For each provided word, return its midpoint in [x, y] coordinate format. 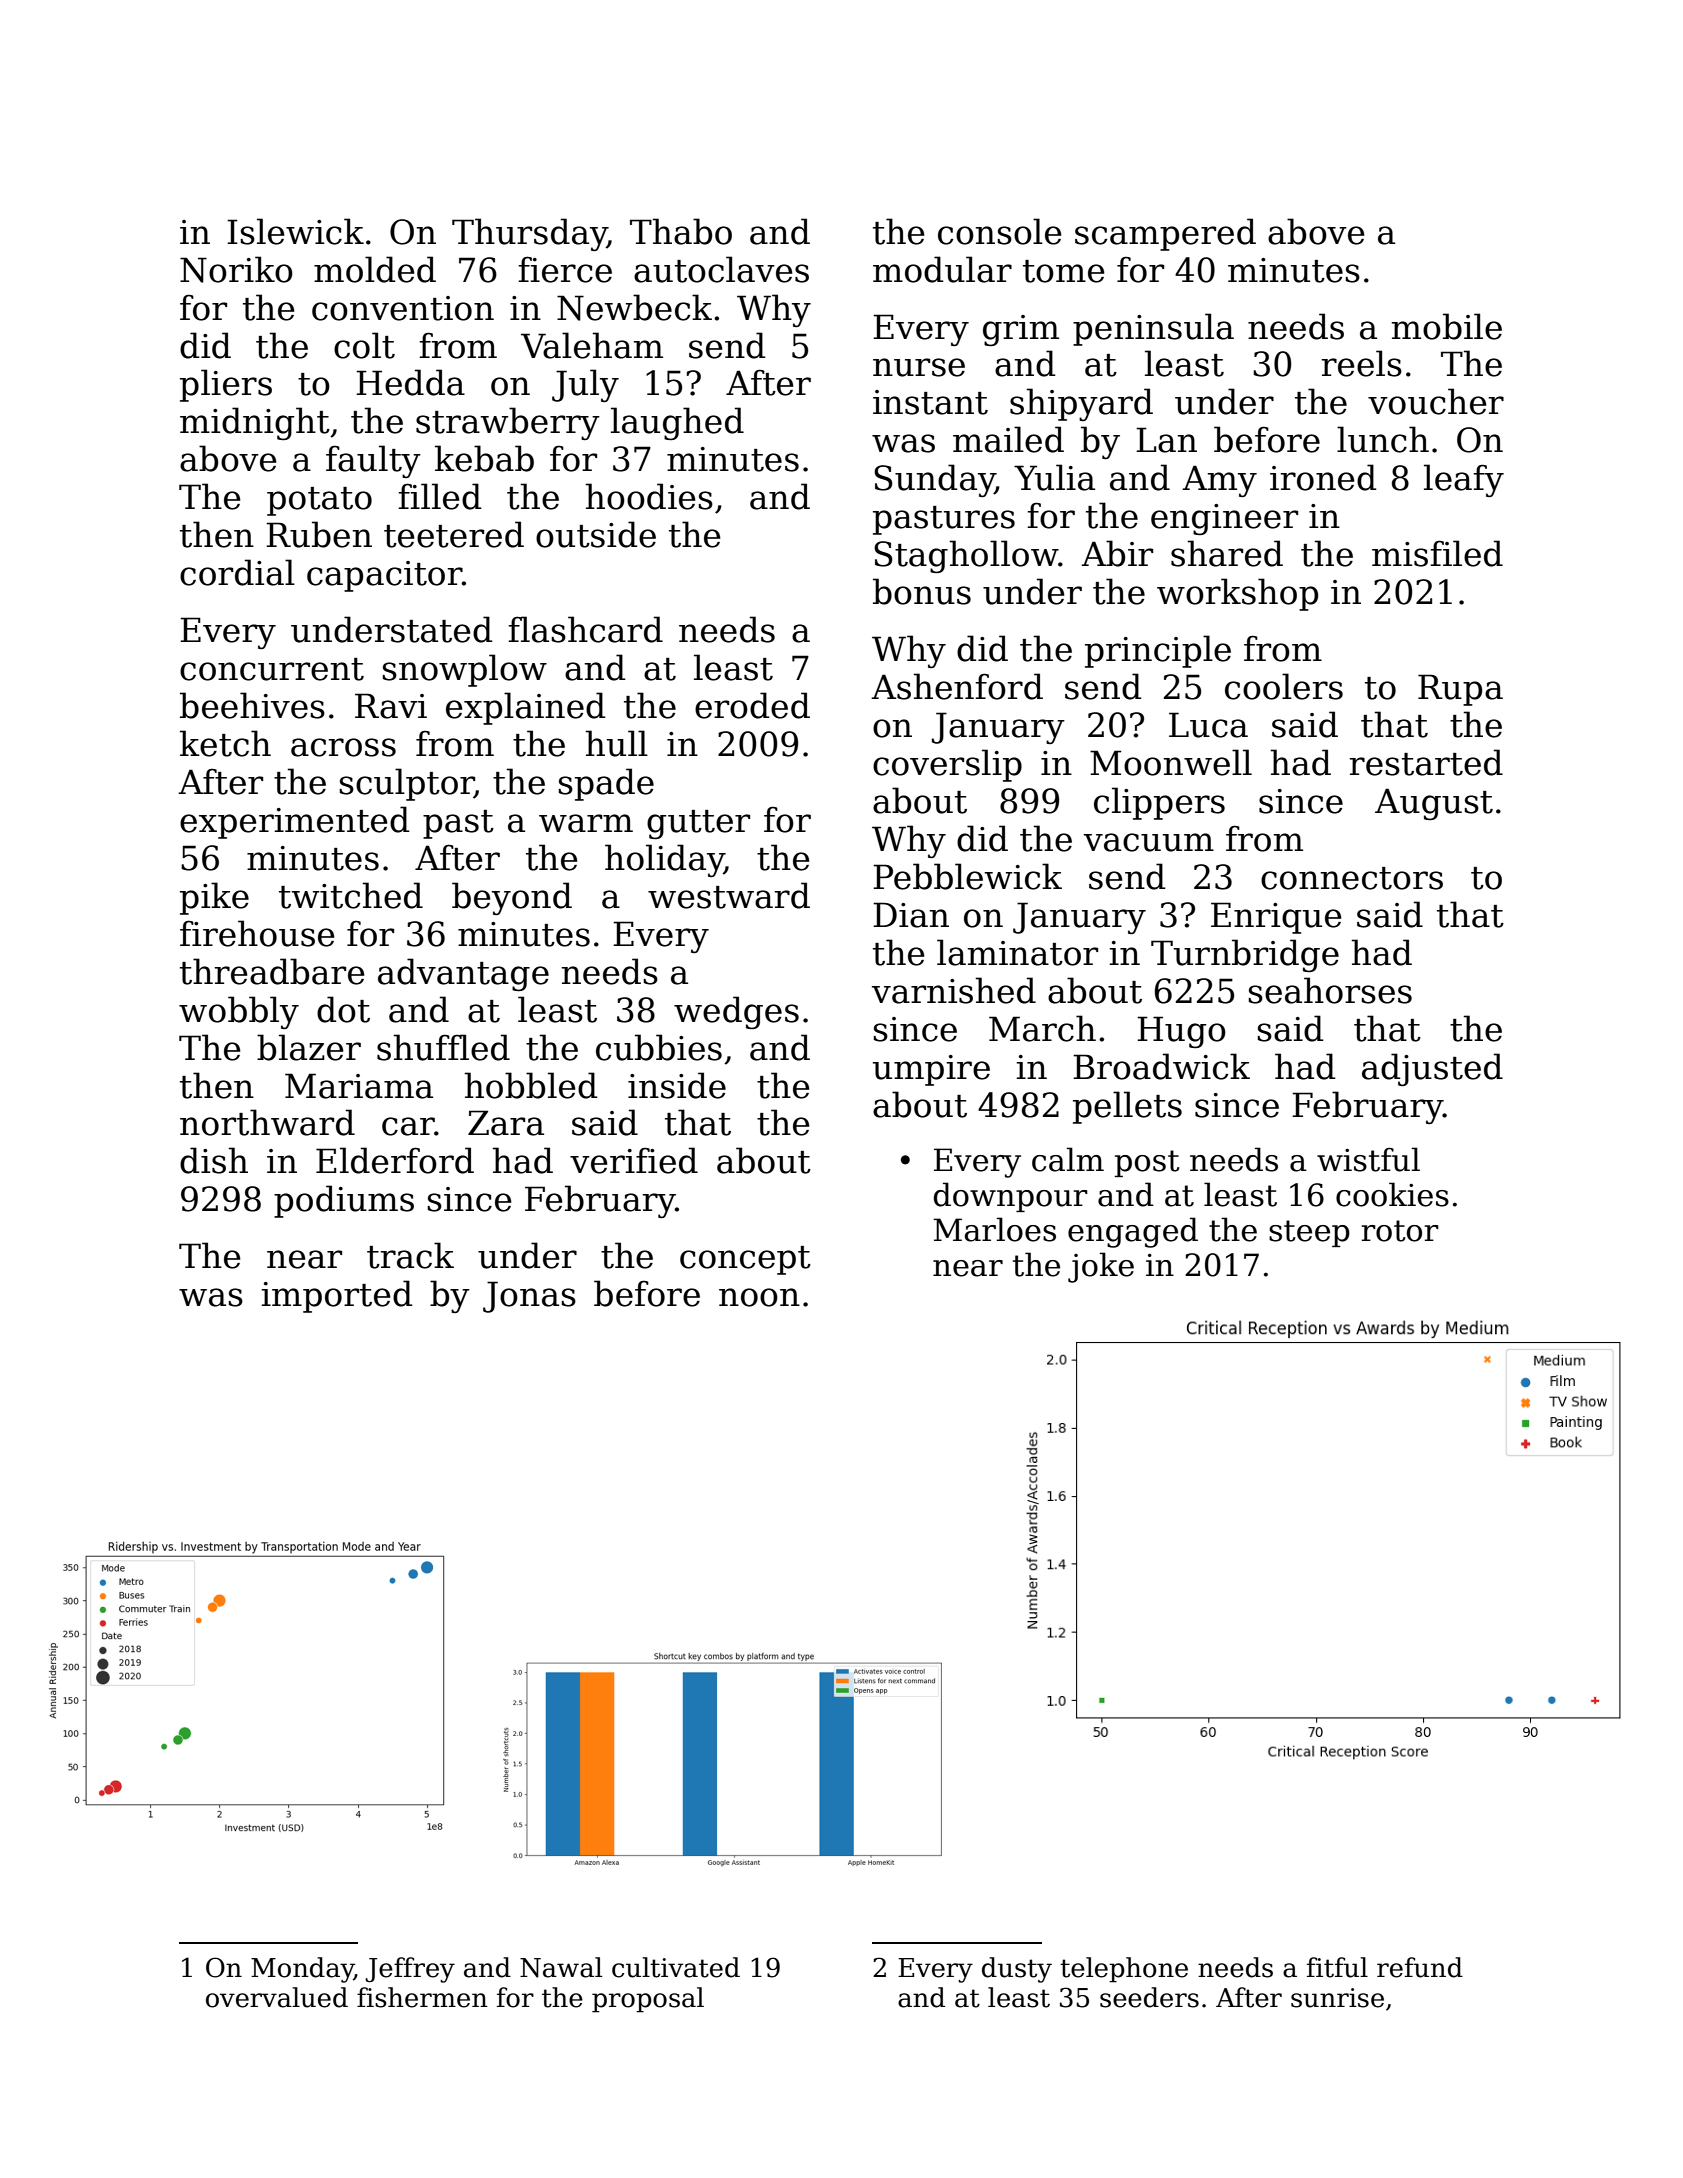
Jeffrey [410, 1970]
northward [267, 1122]
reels [1362, 363]
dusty [1017, 1970]
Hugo [1181, 1032]
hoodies [649, 496]
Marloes [994, 1229]
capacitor [384, 576]
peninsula [1153, 329]
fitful [1337, 1967]
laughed [677, 423]
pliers [226, 385]
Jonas [529, 1297]
